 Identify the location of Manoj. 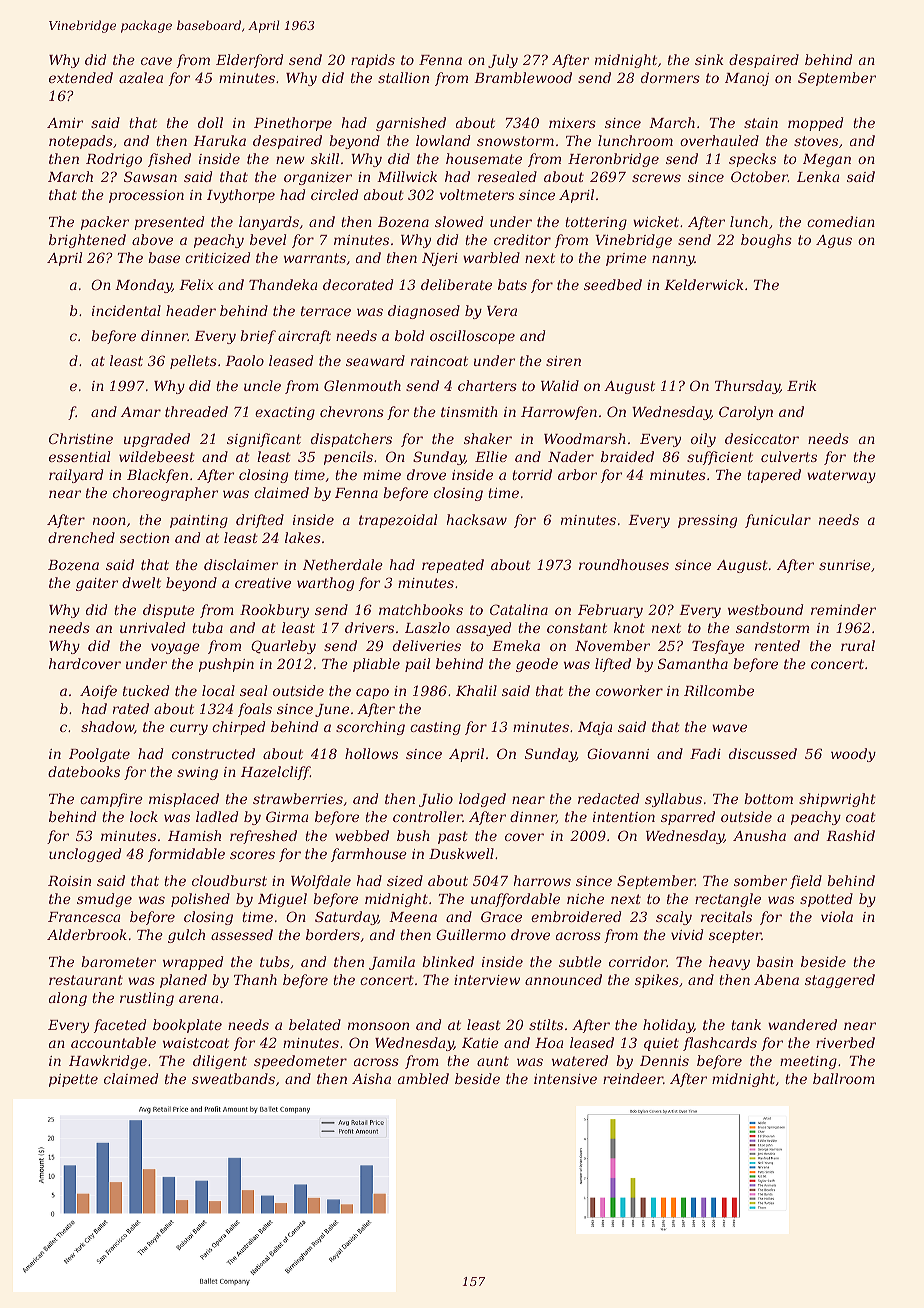
(747, 79).
